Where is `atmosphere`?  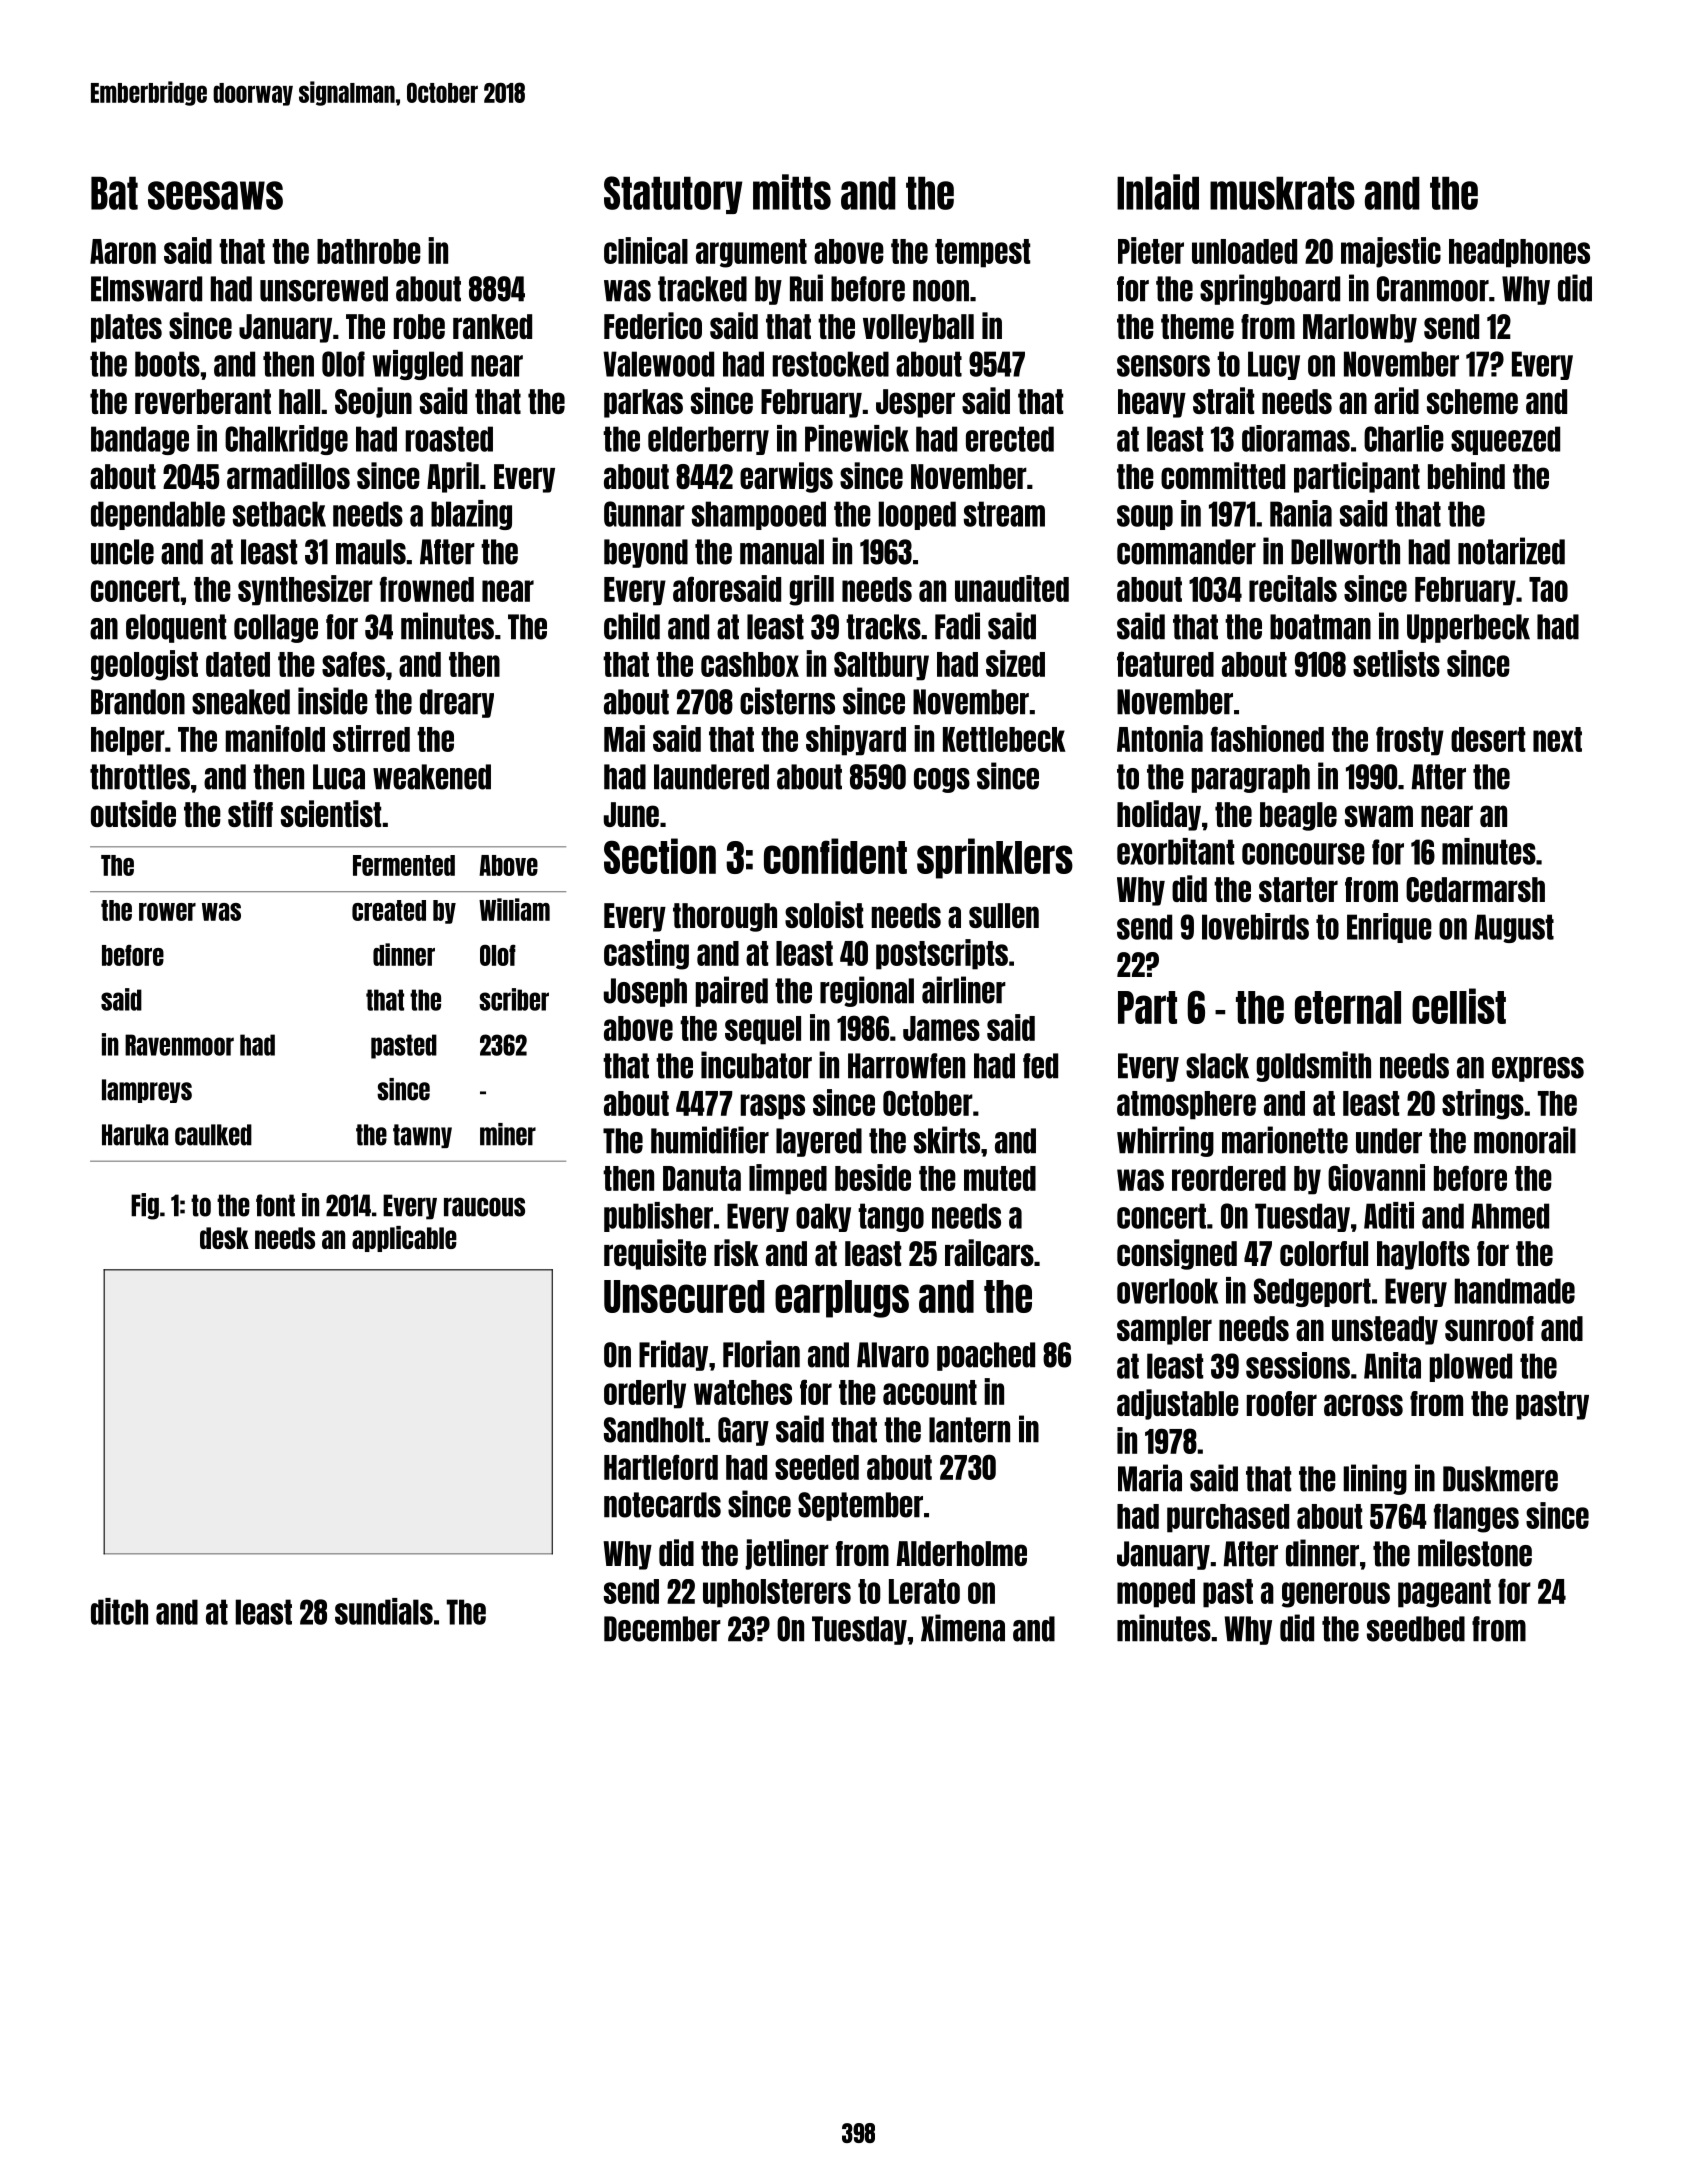 atmosphere is located at coordinates (1186, 1105).
